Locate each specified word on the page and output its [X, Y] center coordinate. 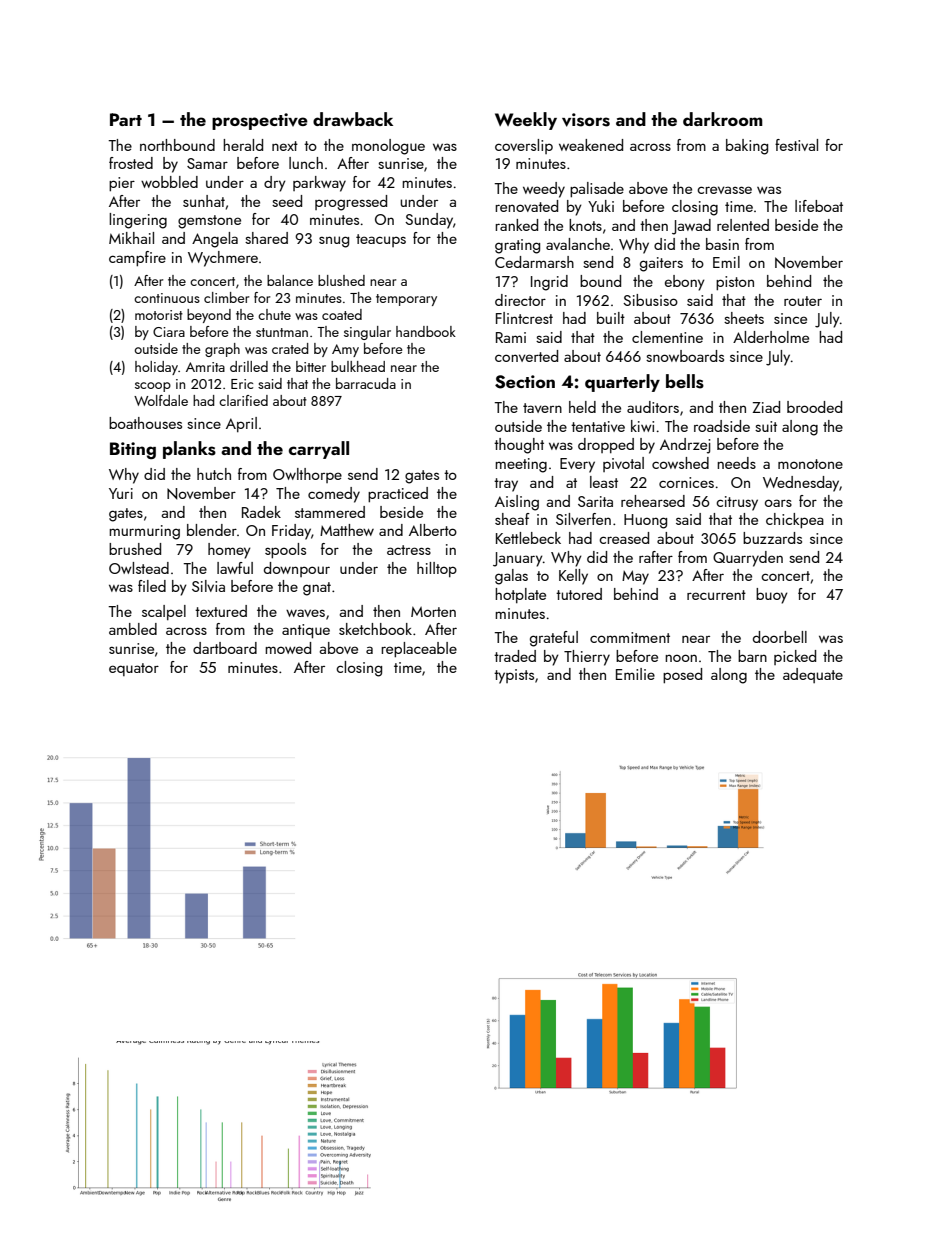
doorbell [780, 637]
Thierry [587, 658]
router [803, 301]
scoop [153, 387]
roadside [722, 426]
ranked [516, 225]
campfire [137, 258]
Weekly [526, 121]
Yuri [121, 493]
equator [134, 669]
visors [586, 120]
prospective [260, 121]
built [611, 318]
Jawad [691, 227]
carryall [319, 450]
